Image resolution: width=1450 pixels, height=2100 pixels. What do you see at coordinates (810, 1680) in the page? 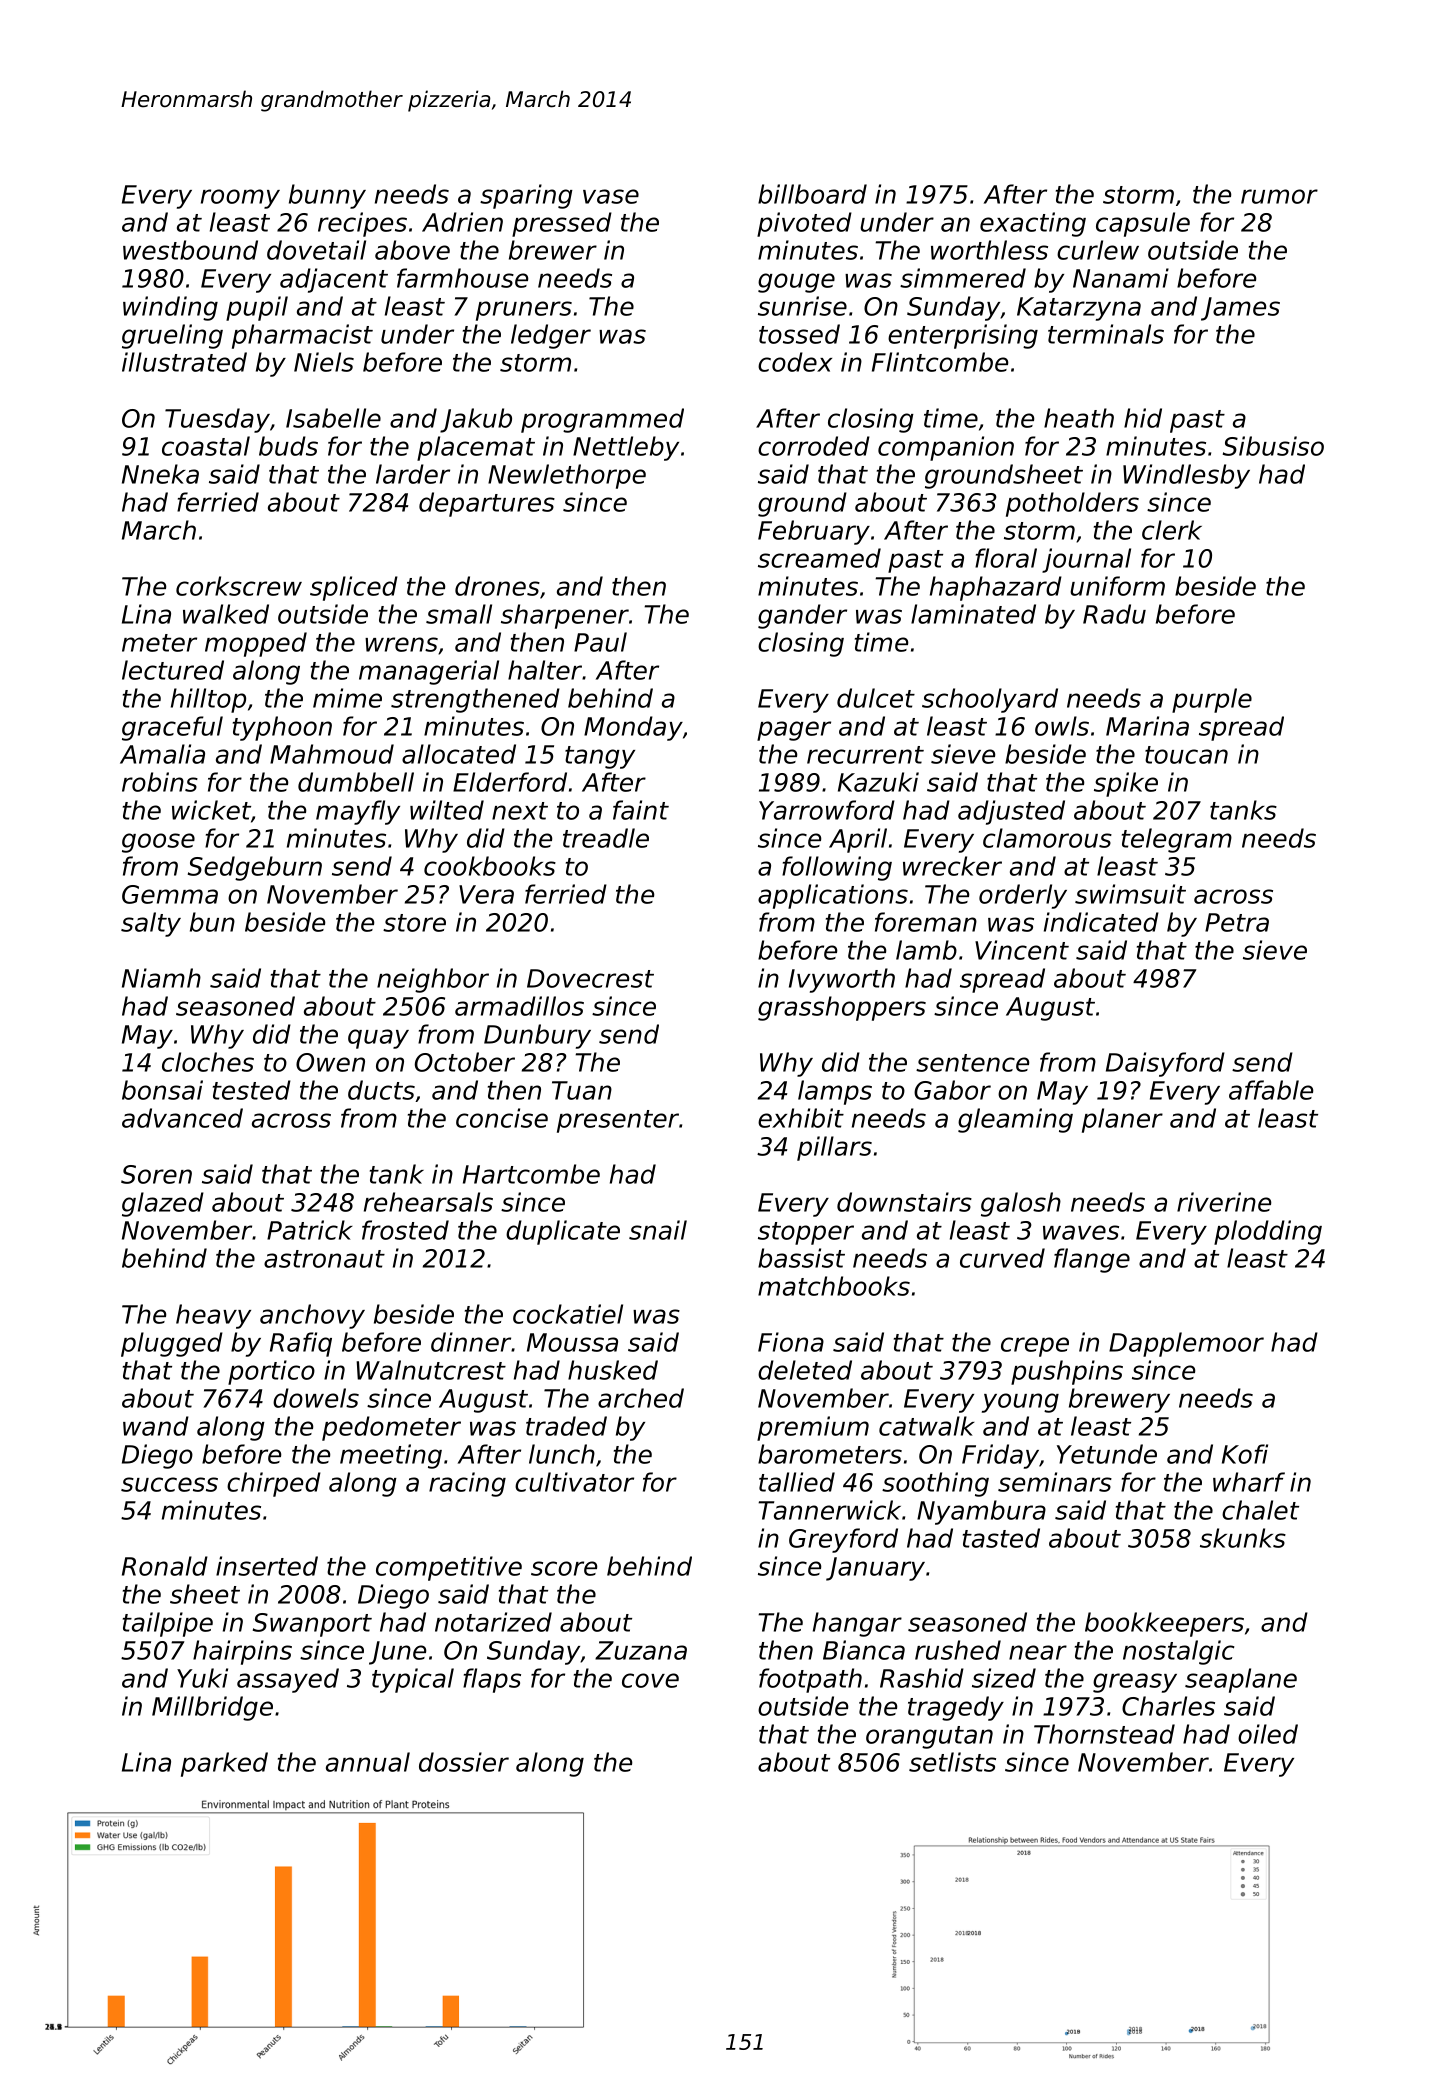
I see `footpath` at bounding box center [810, 1680].
